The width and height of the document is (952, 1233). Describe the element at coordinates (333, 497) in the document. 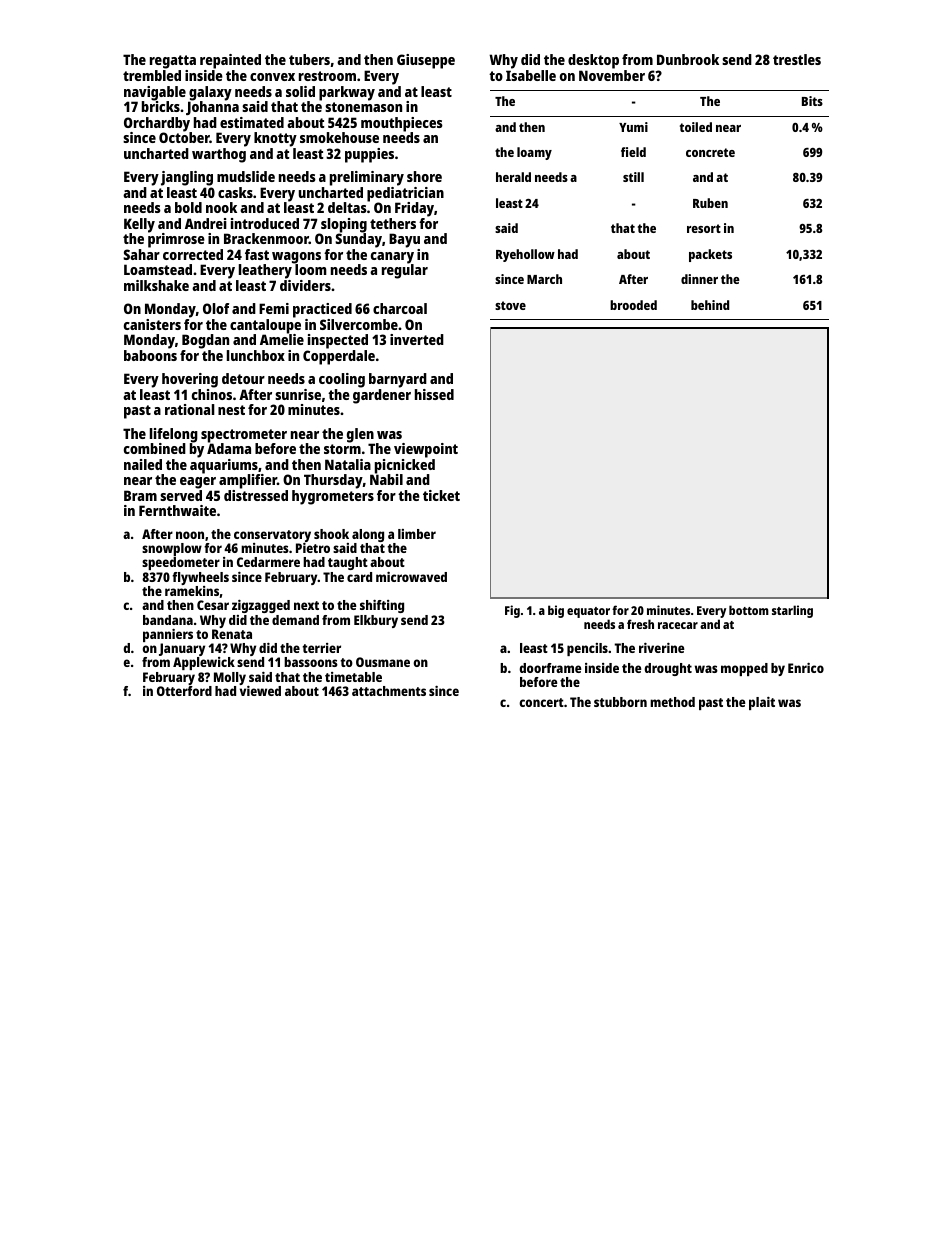

I see `hygrometers` at that location.
